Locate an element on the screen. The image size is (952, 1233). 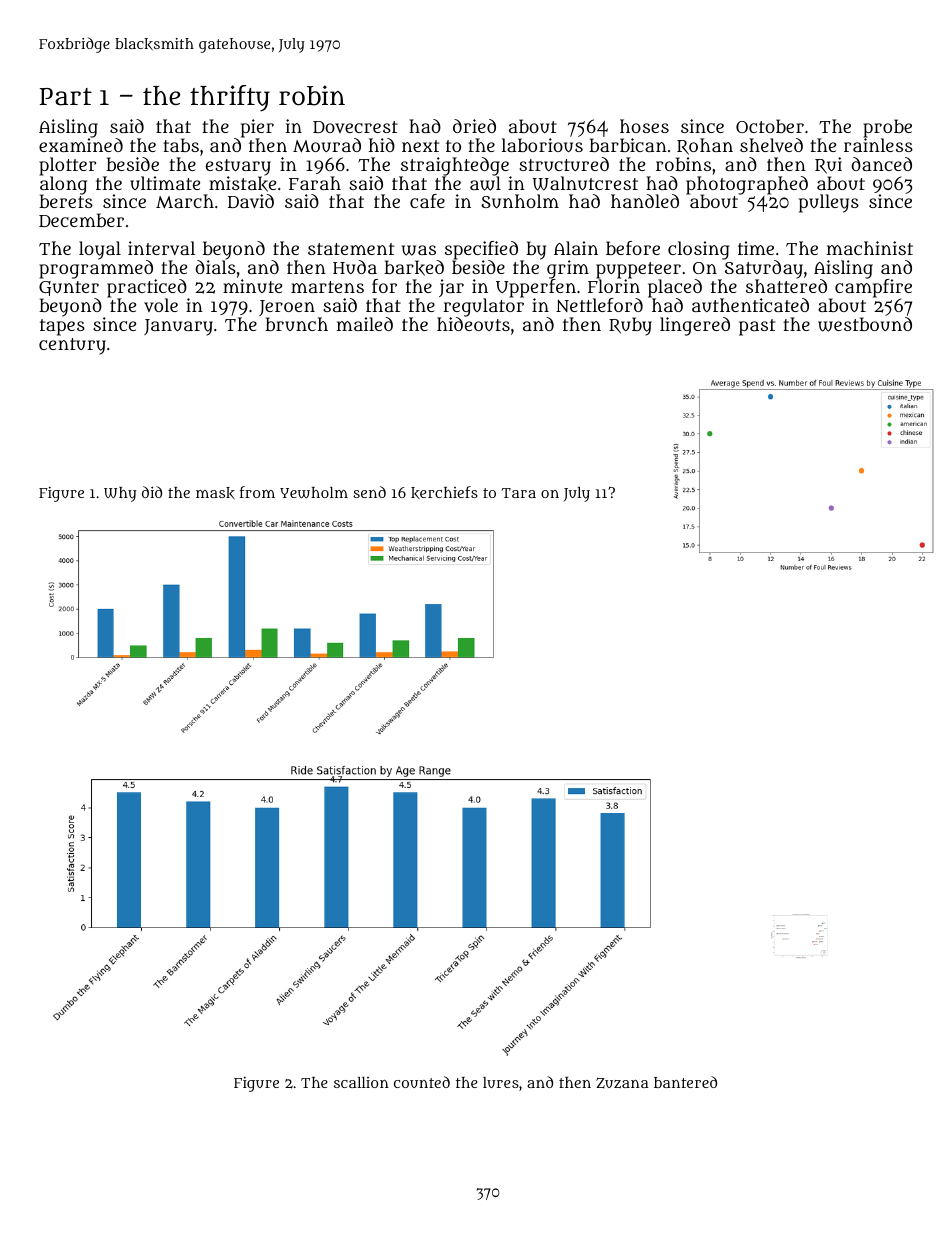
scallion is located at coordinates (361, 1082).
